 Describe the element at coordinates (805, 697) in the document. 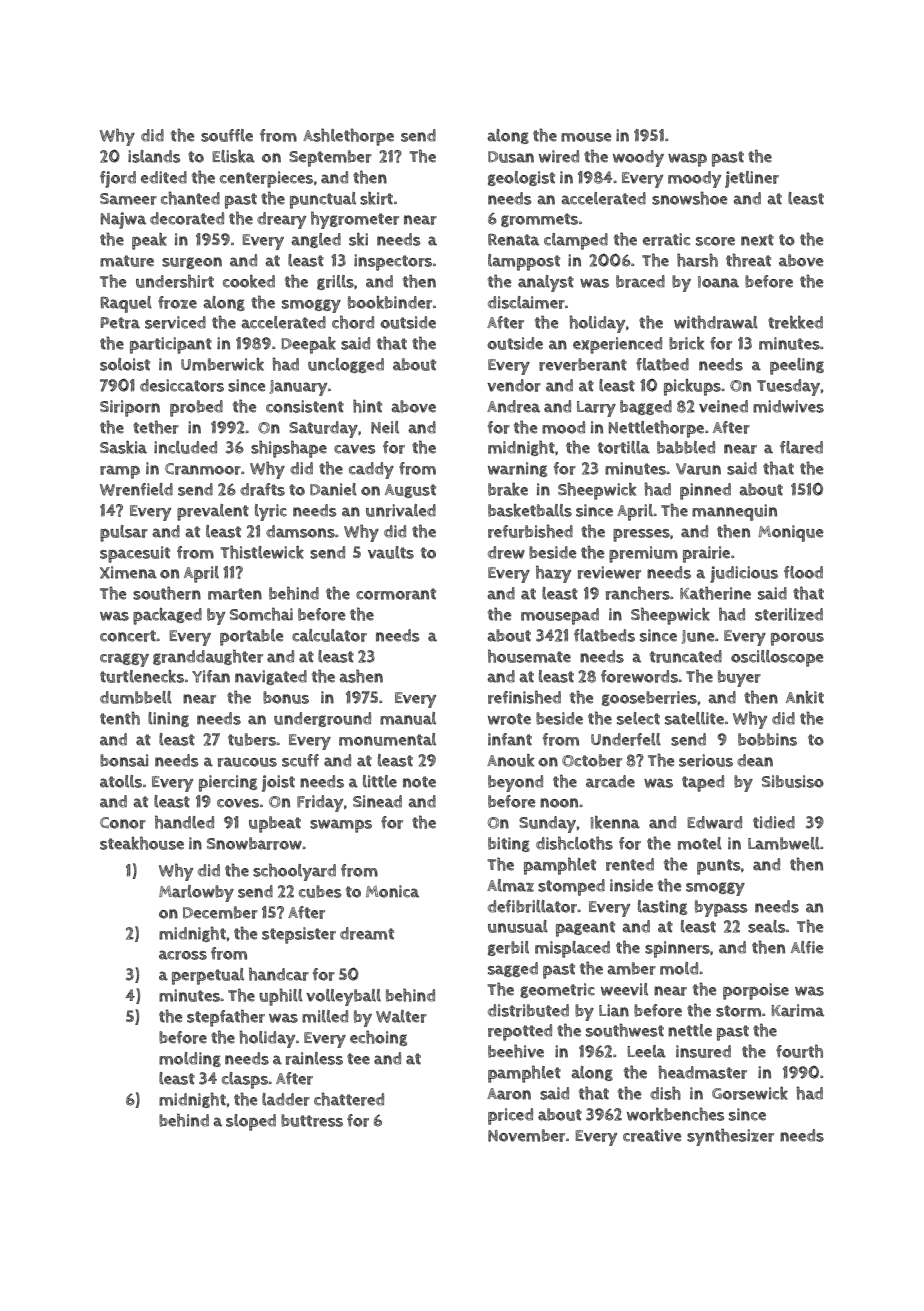

I see `Ankit` at that location.
